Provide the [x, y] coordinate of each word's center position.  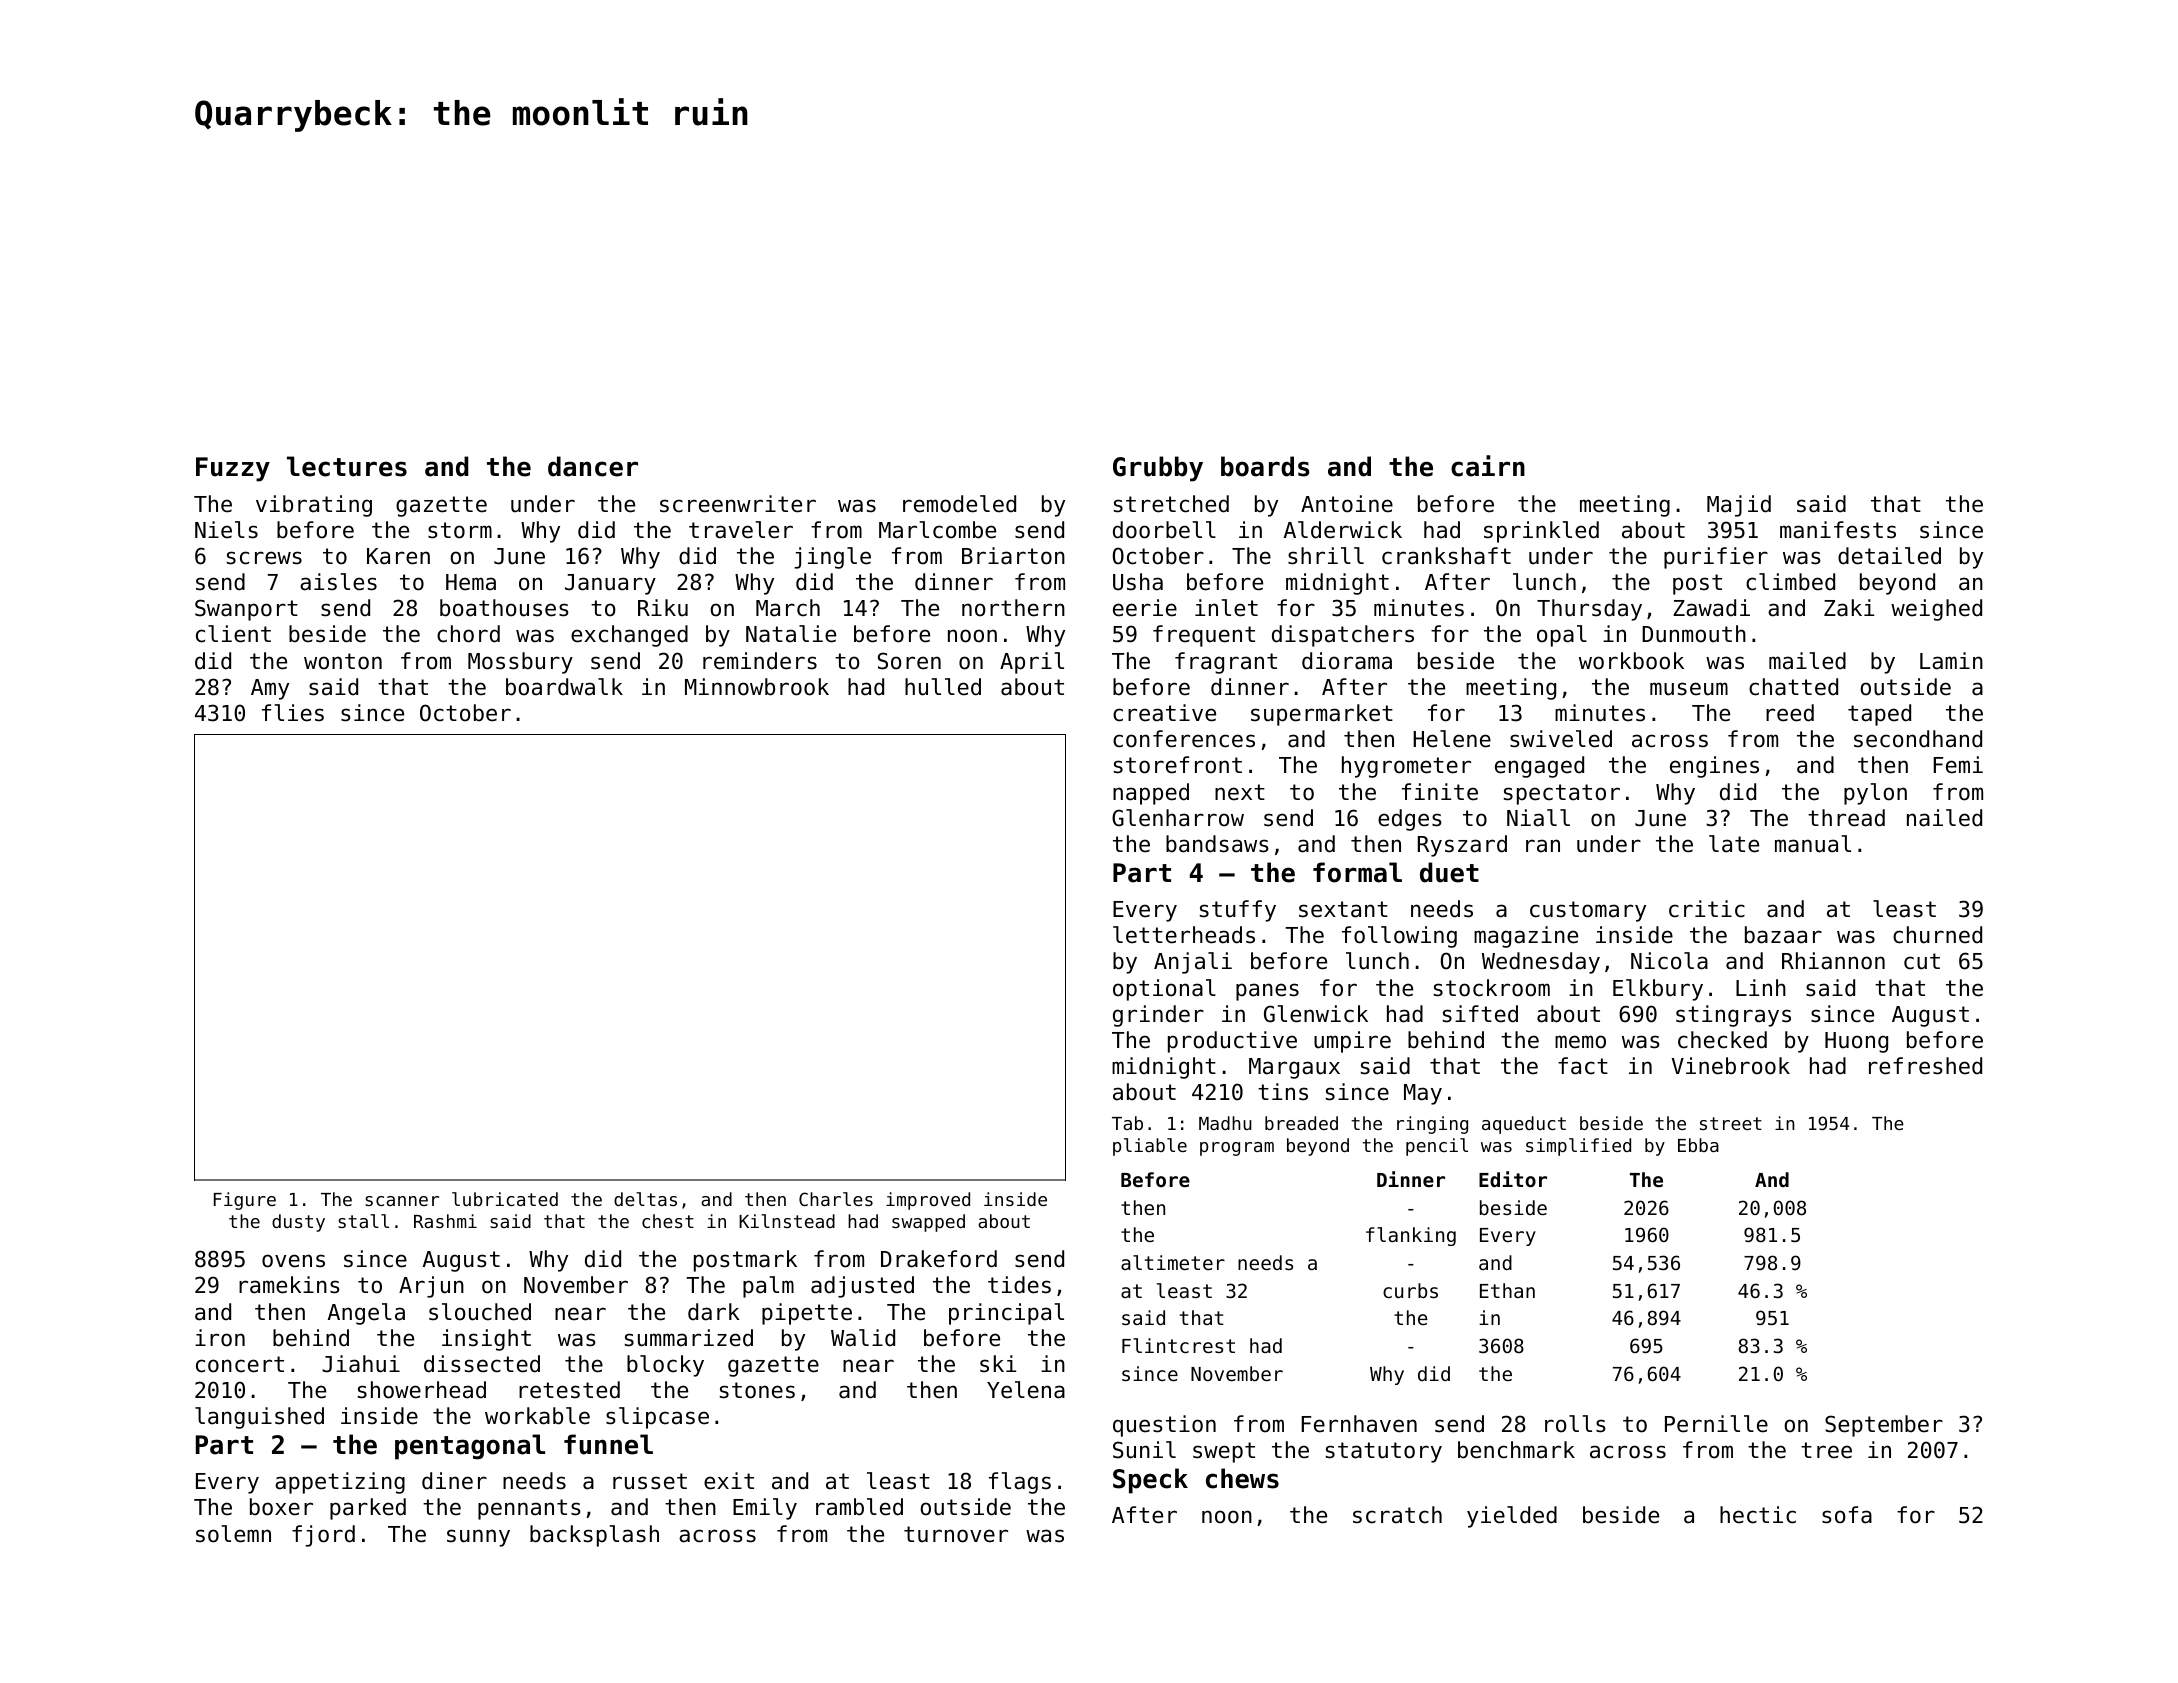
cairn [1488, 466]
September [1884, 1426]
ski [998, 1364]
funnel [608, 1444]
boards [1265, 466]
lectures [347, 466]
